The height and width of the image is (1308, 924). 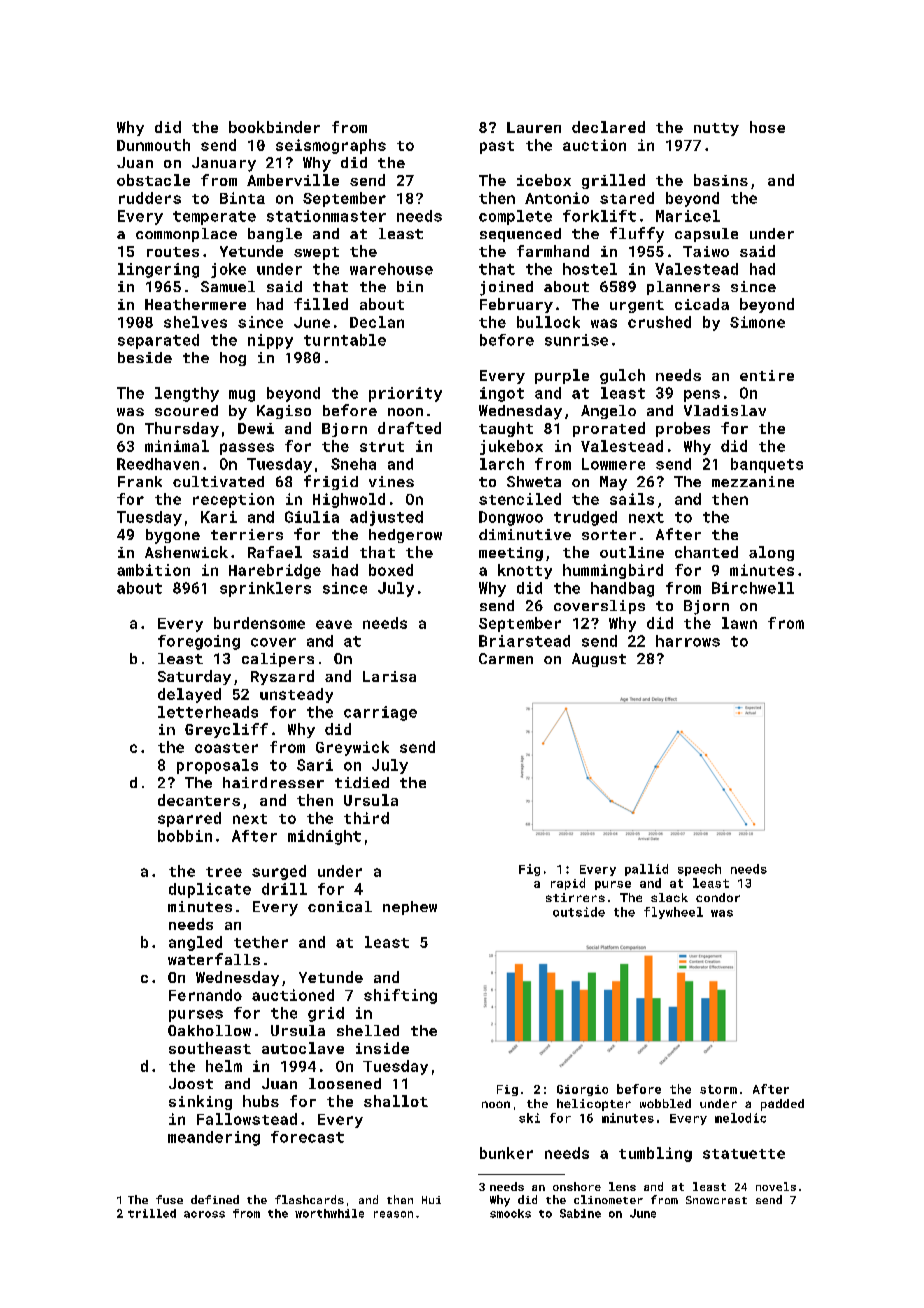 I want to click on unsteady, so click(x=296, y=695).
